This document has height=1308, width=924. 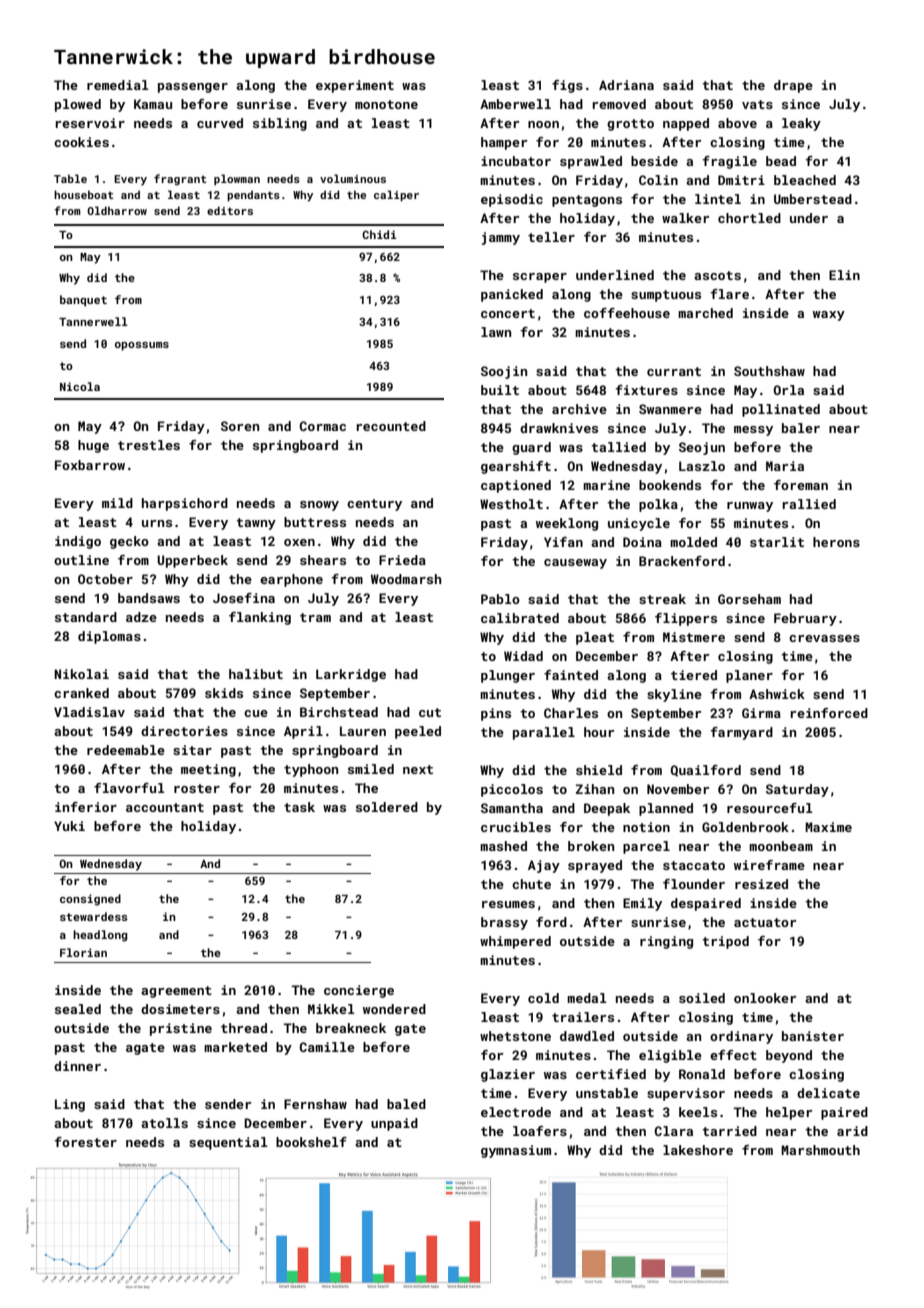 What do you see at coordinates (78, 542) in the document?
I see `indigo` at bounding box center [78, 542].
